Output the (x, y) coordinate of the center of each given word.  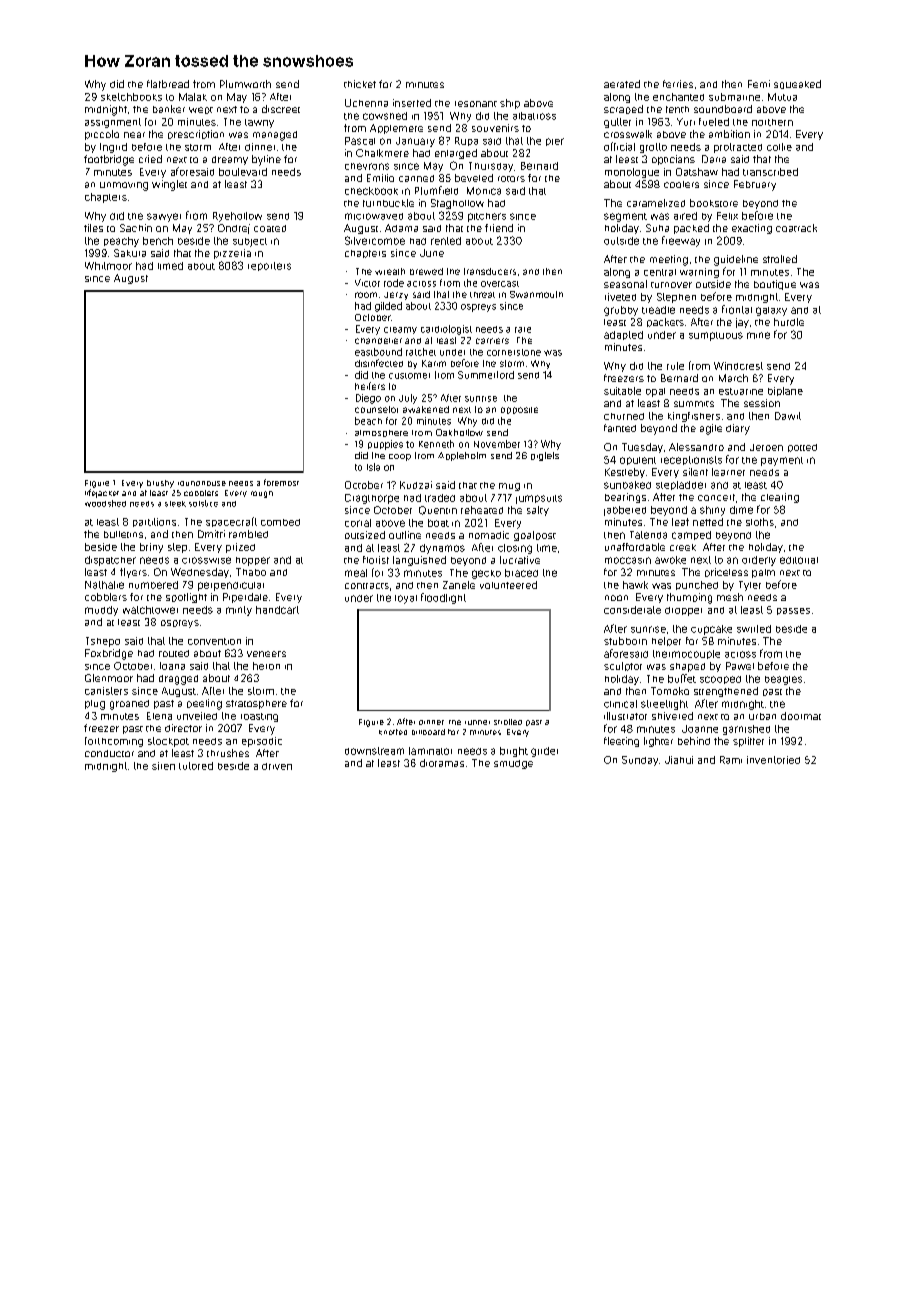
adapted (623, 335)
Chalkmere (382, 153)
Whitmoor (108, 266)
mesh (730, 597)
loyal (406, 599)
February (755, 185)
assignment (113, 123)
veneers (266, 654)
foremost (281, 482)
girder (544, 752)
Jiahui (679, 760)
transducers (490, 271)
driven (277, 766)
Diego (368, 399)
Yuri (686, 122)
